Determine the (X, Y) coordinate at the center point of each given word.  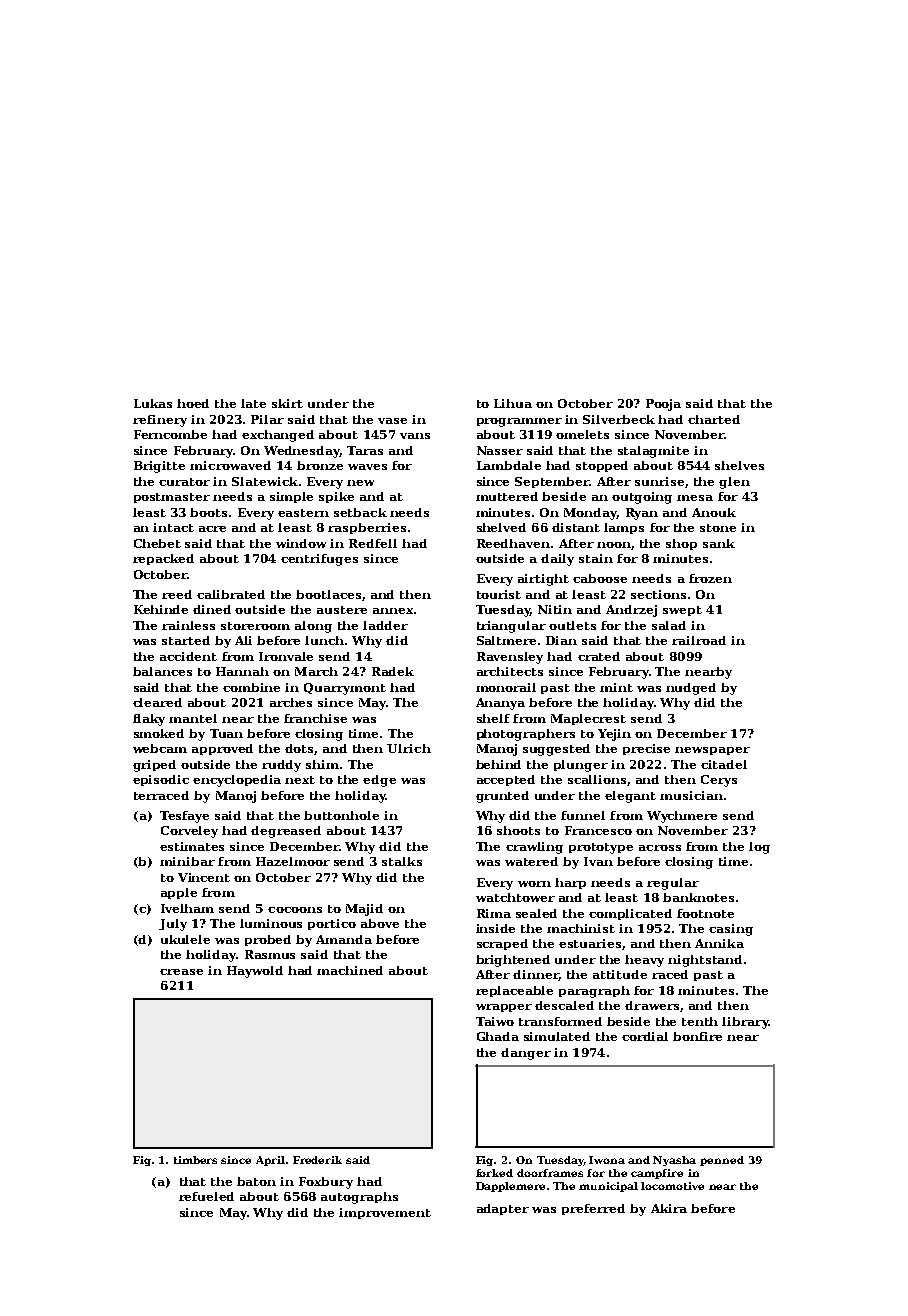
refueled (206, 1196)
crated (599, 656)
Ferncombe (170, 434)
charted (714, 419)
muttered (507, 496)
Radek (393, 671)
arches (291, 702)
